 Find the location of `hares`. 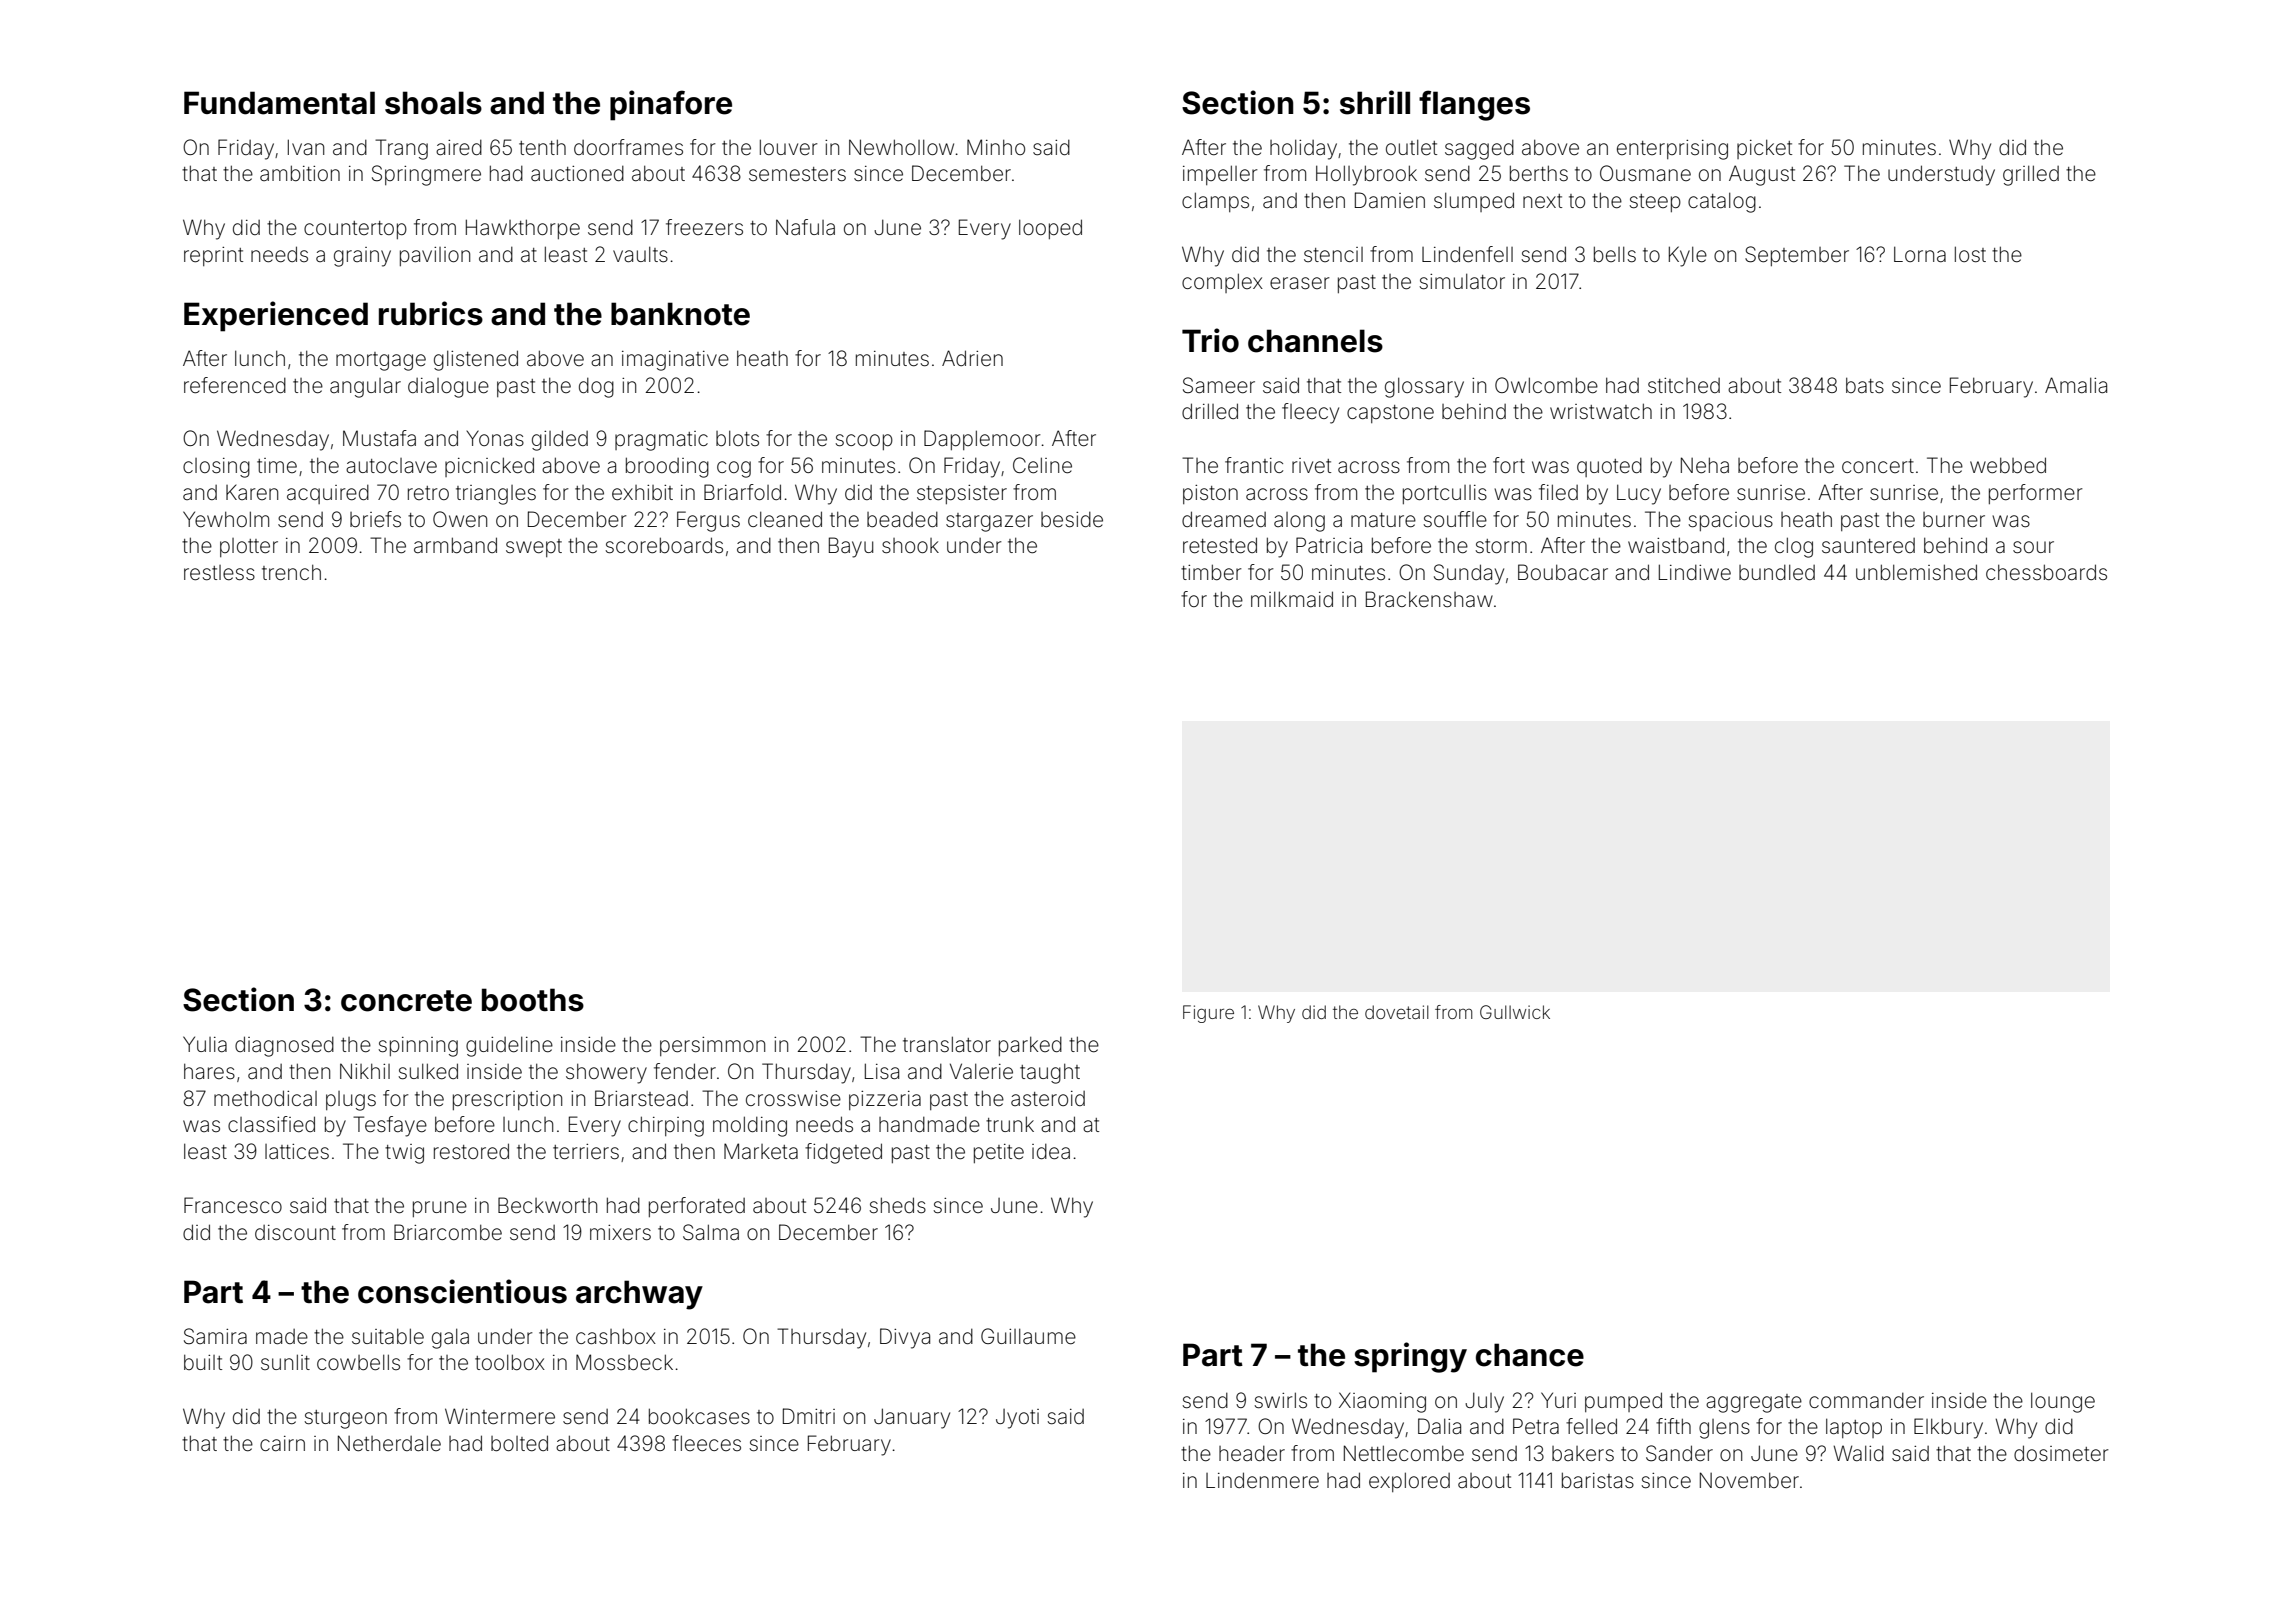

hares is located at coordinates (209, 1071).
